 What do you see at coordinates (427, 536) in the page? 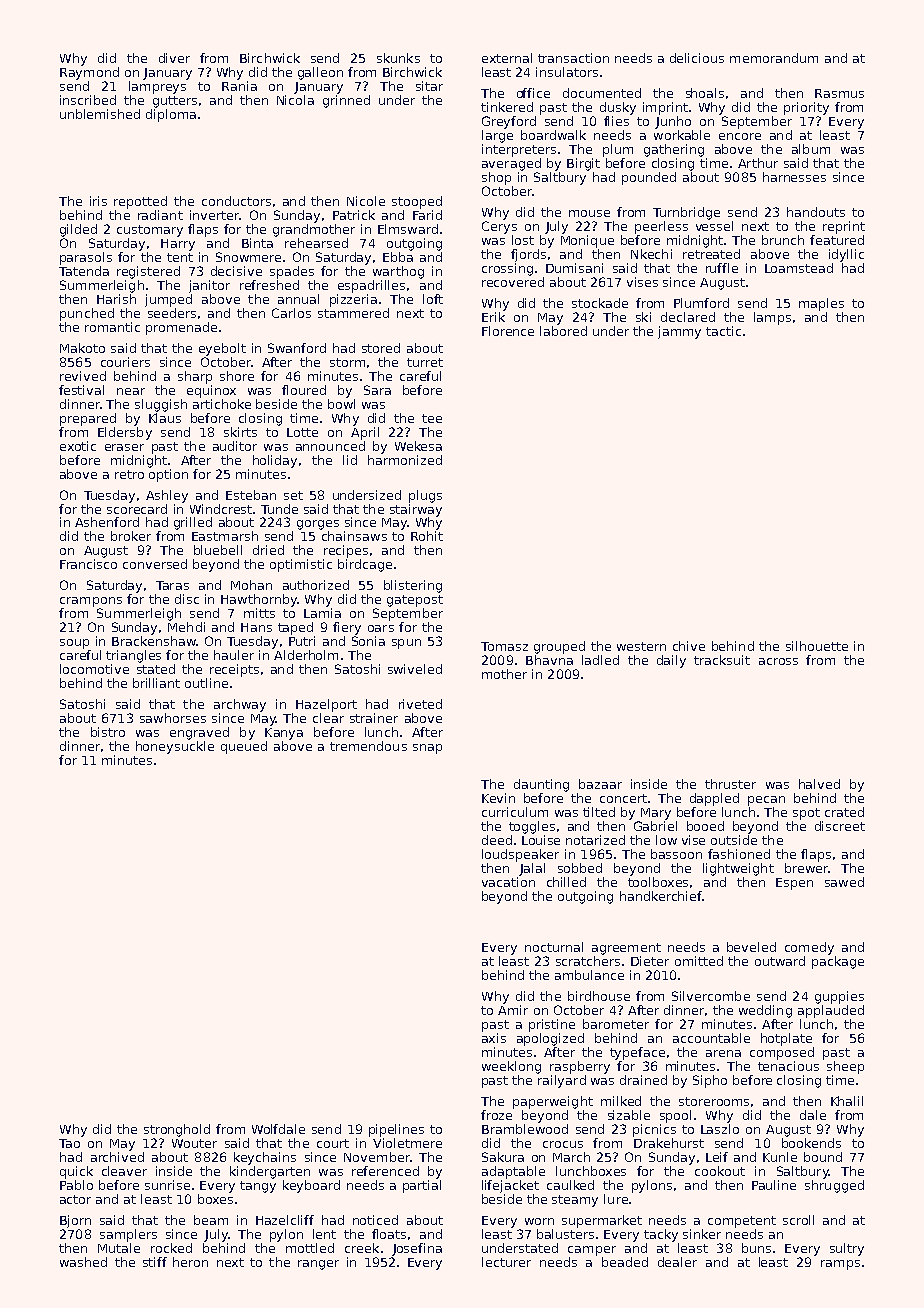
I see `Rohit` at bounding box center [427, 536].
